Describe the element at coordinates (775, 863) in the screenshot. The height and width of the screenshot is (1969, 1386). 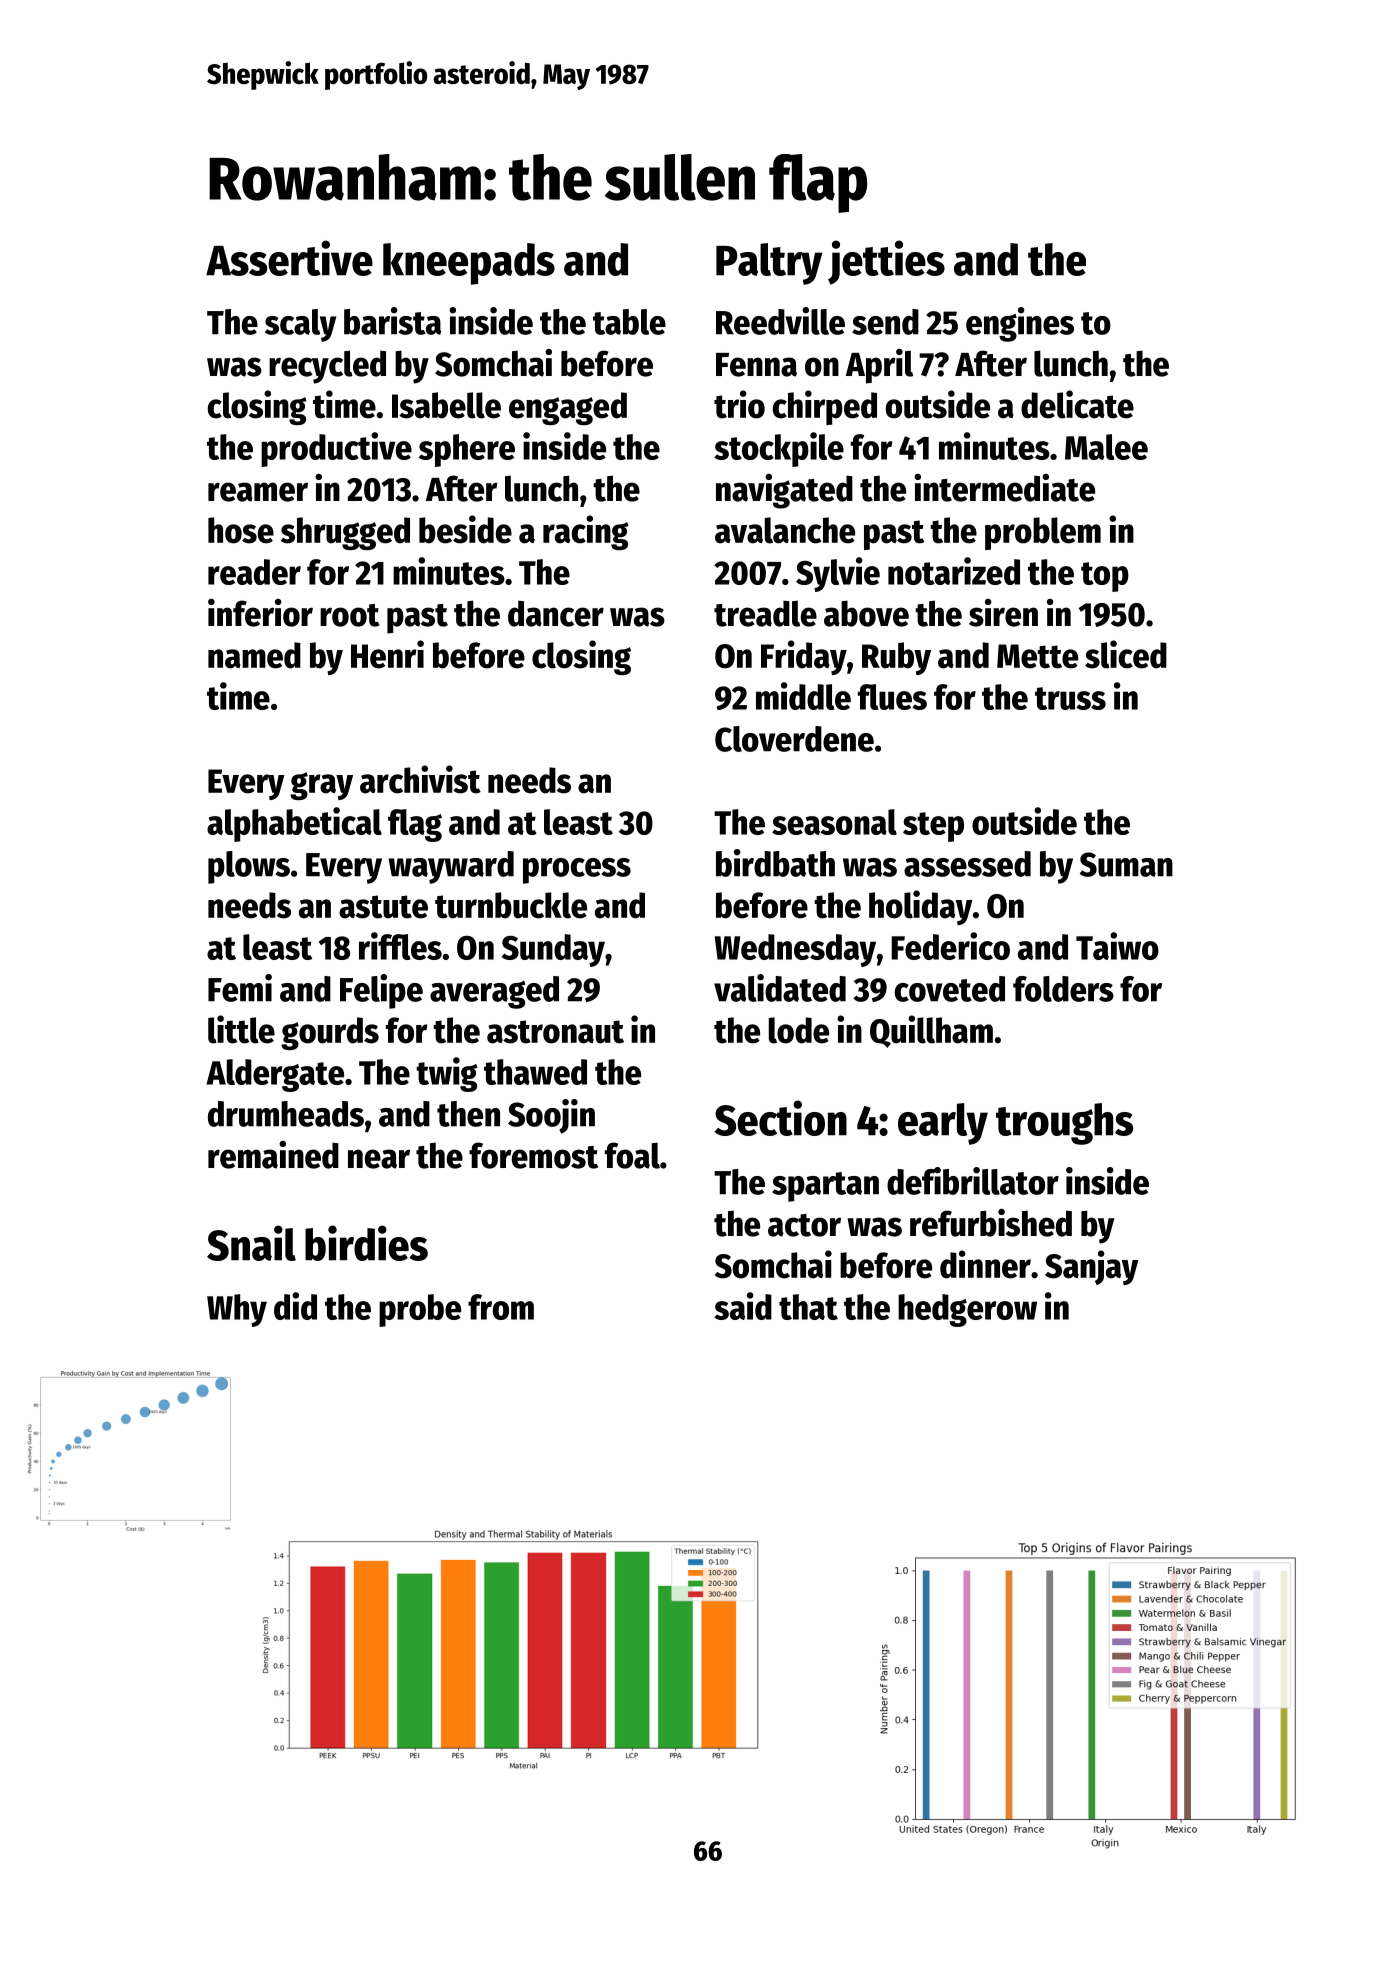
I see `birdbath` at that location.
